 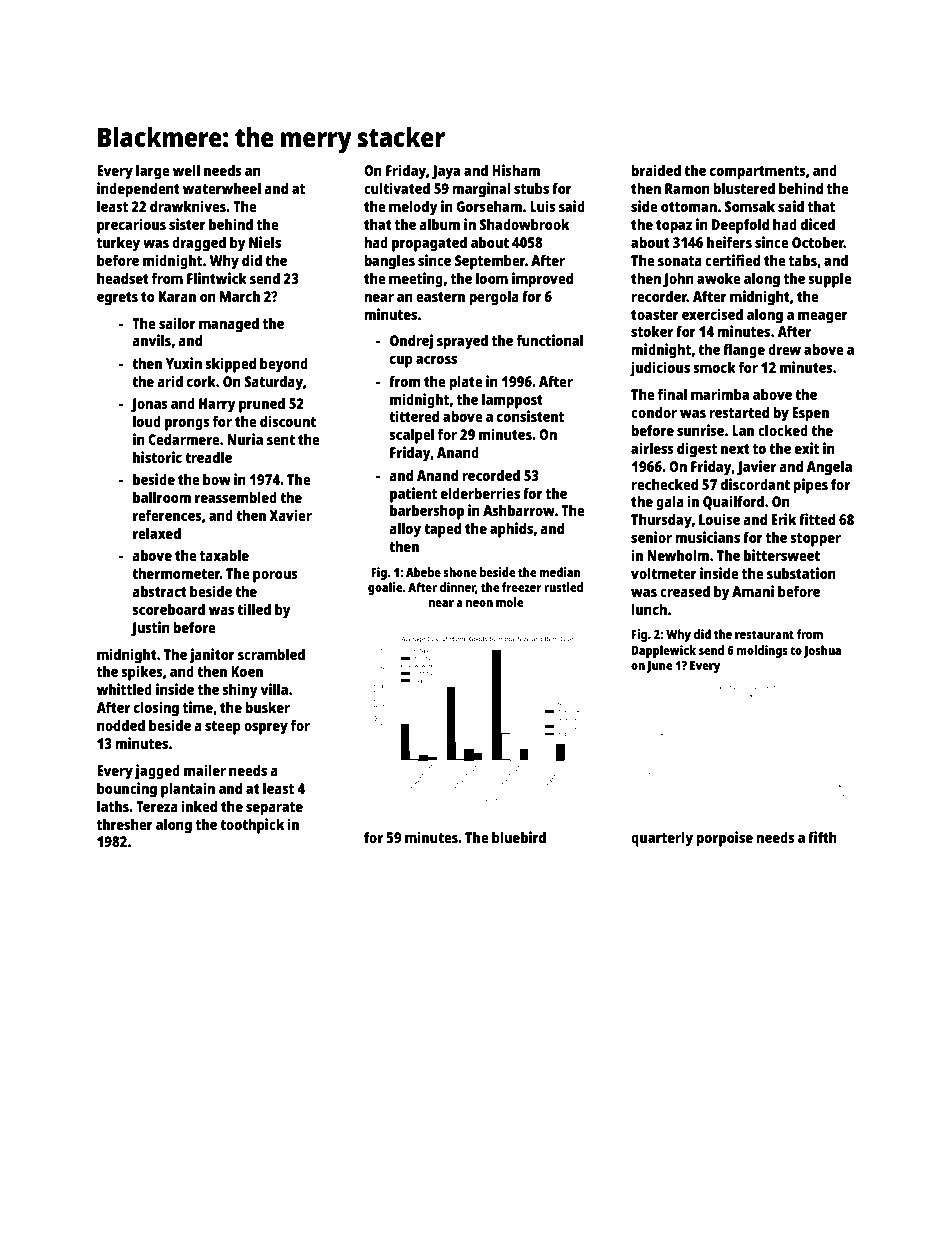 I want to click on Angela, so click(x=829, y=468).
